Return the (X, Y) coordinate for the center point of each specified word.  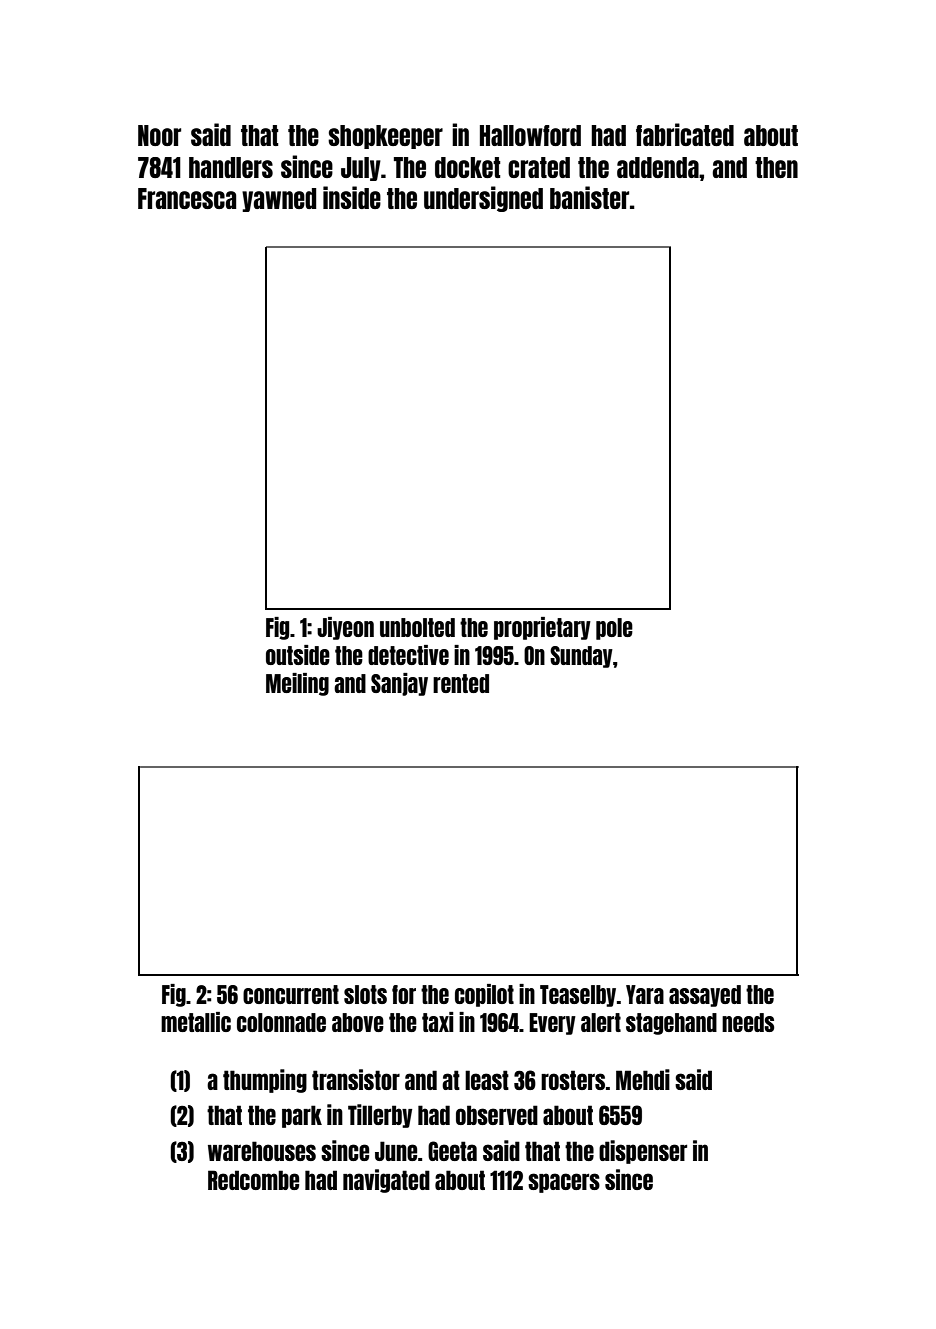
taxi (438, 1022)
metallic (196, 1022)
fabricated (685, 134)
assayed (705, 996)
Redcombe (253, 1180)
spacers (564, 1183)
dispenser (643, 1152)
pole (614, 629)
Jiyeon (345, 628)
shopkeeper (385, 137)
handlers (231, 167)
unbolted (417, 627)
